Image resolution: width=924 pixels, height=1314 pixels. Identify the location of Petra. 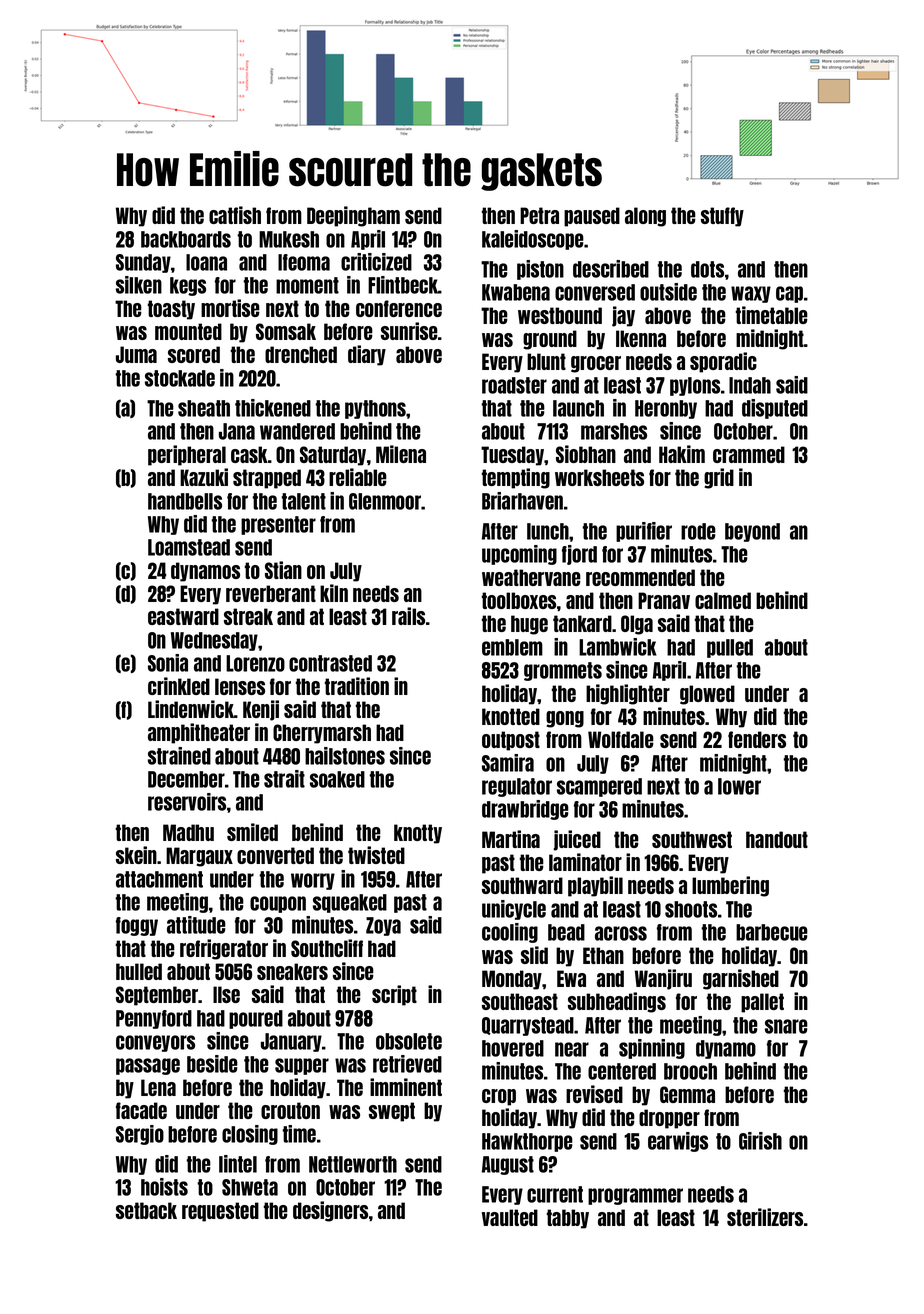
(539, 215).
